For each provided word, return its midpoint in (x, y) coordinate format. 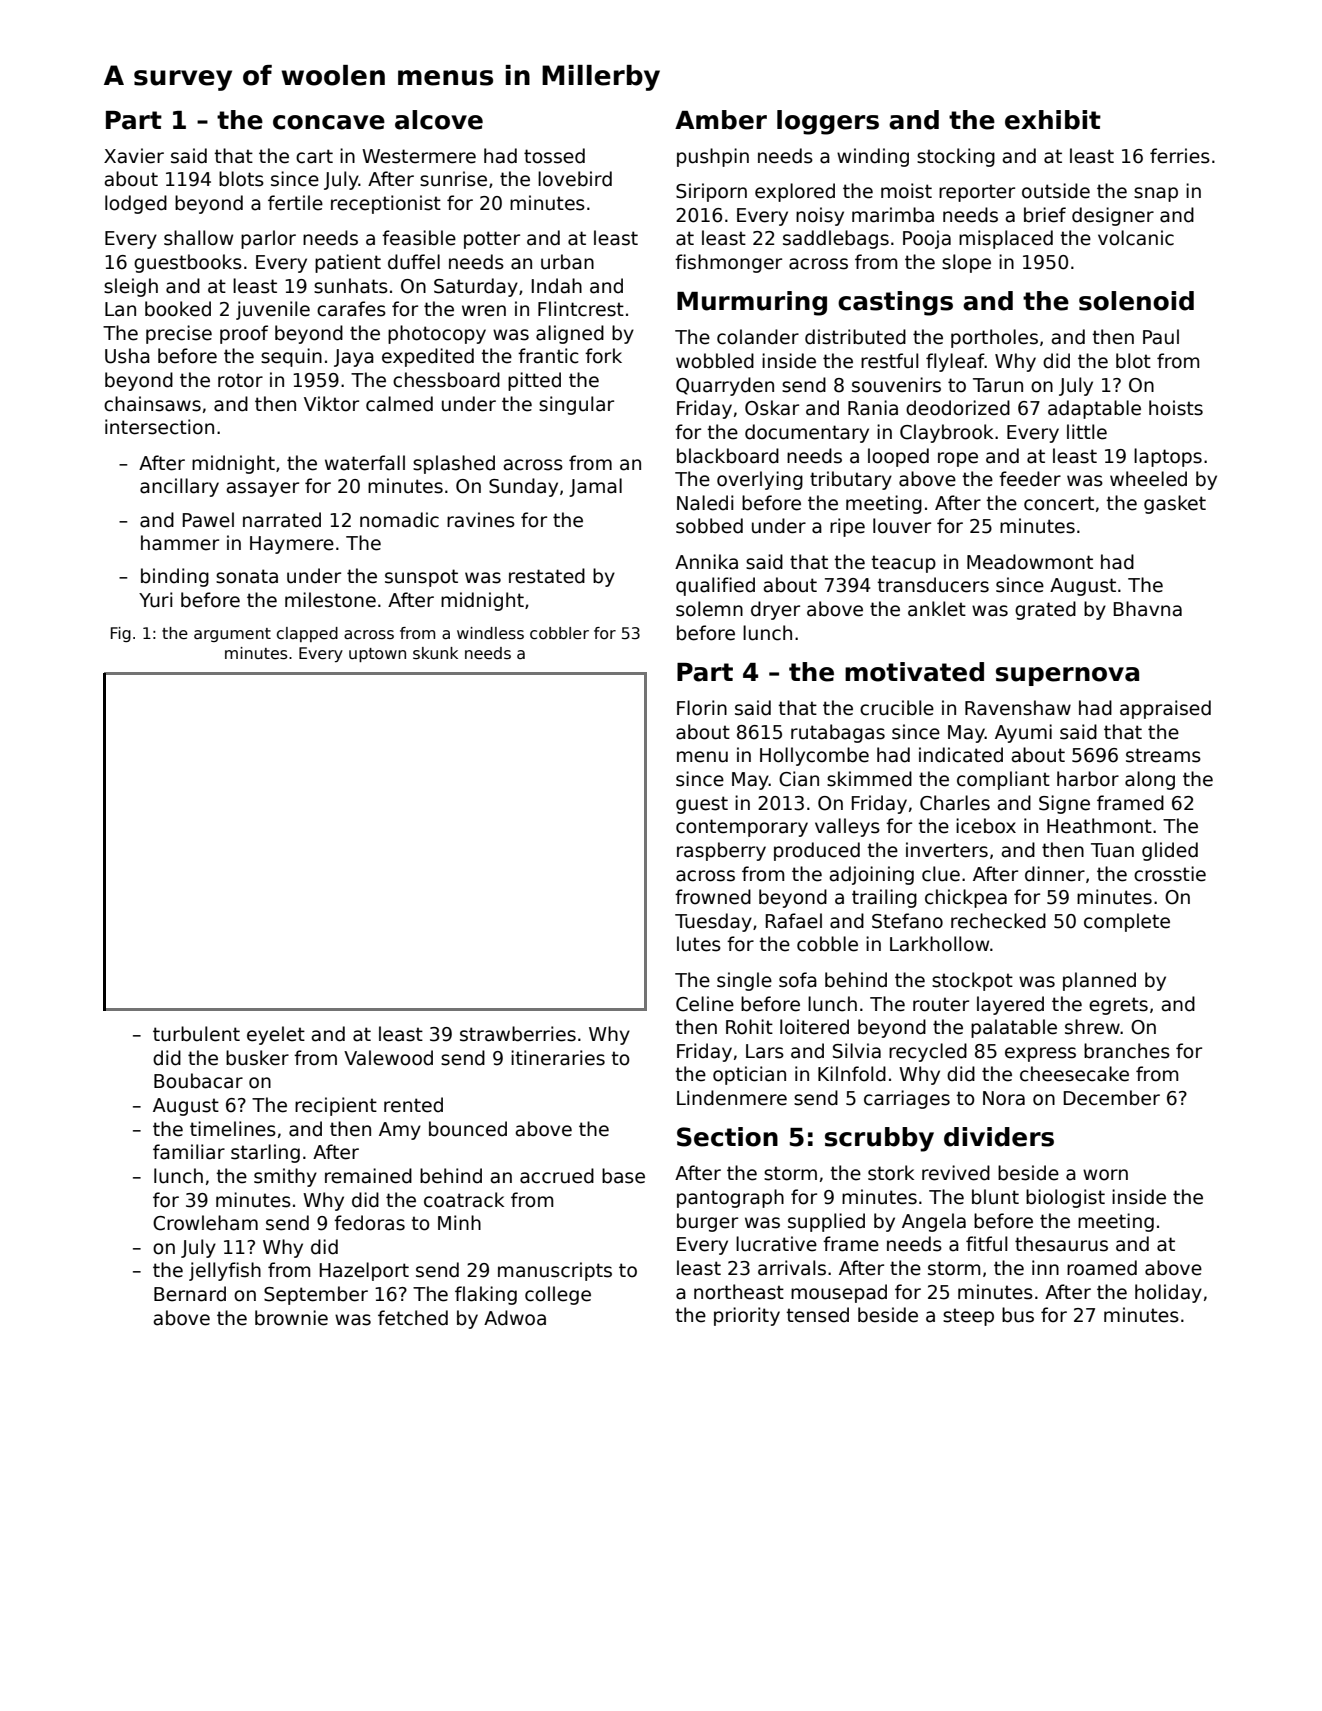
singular (576, 405)
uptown (377, 655)
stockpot (972, 981)
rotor (240, 380)
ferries (1180, 156)
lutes (699, 944)
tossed (554, 156)
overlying (760, 480)
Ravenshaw (1018, 708)
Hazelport (364, 1271)
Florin (702, 708)
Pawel (208, 520)
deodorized (958, 408)
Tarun (998, 385)
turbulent (196, 1034)
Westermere (419, 156)
